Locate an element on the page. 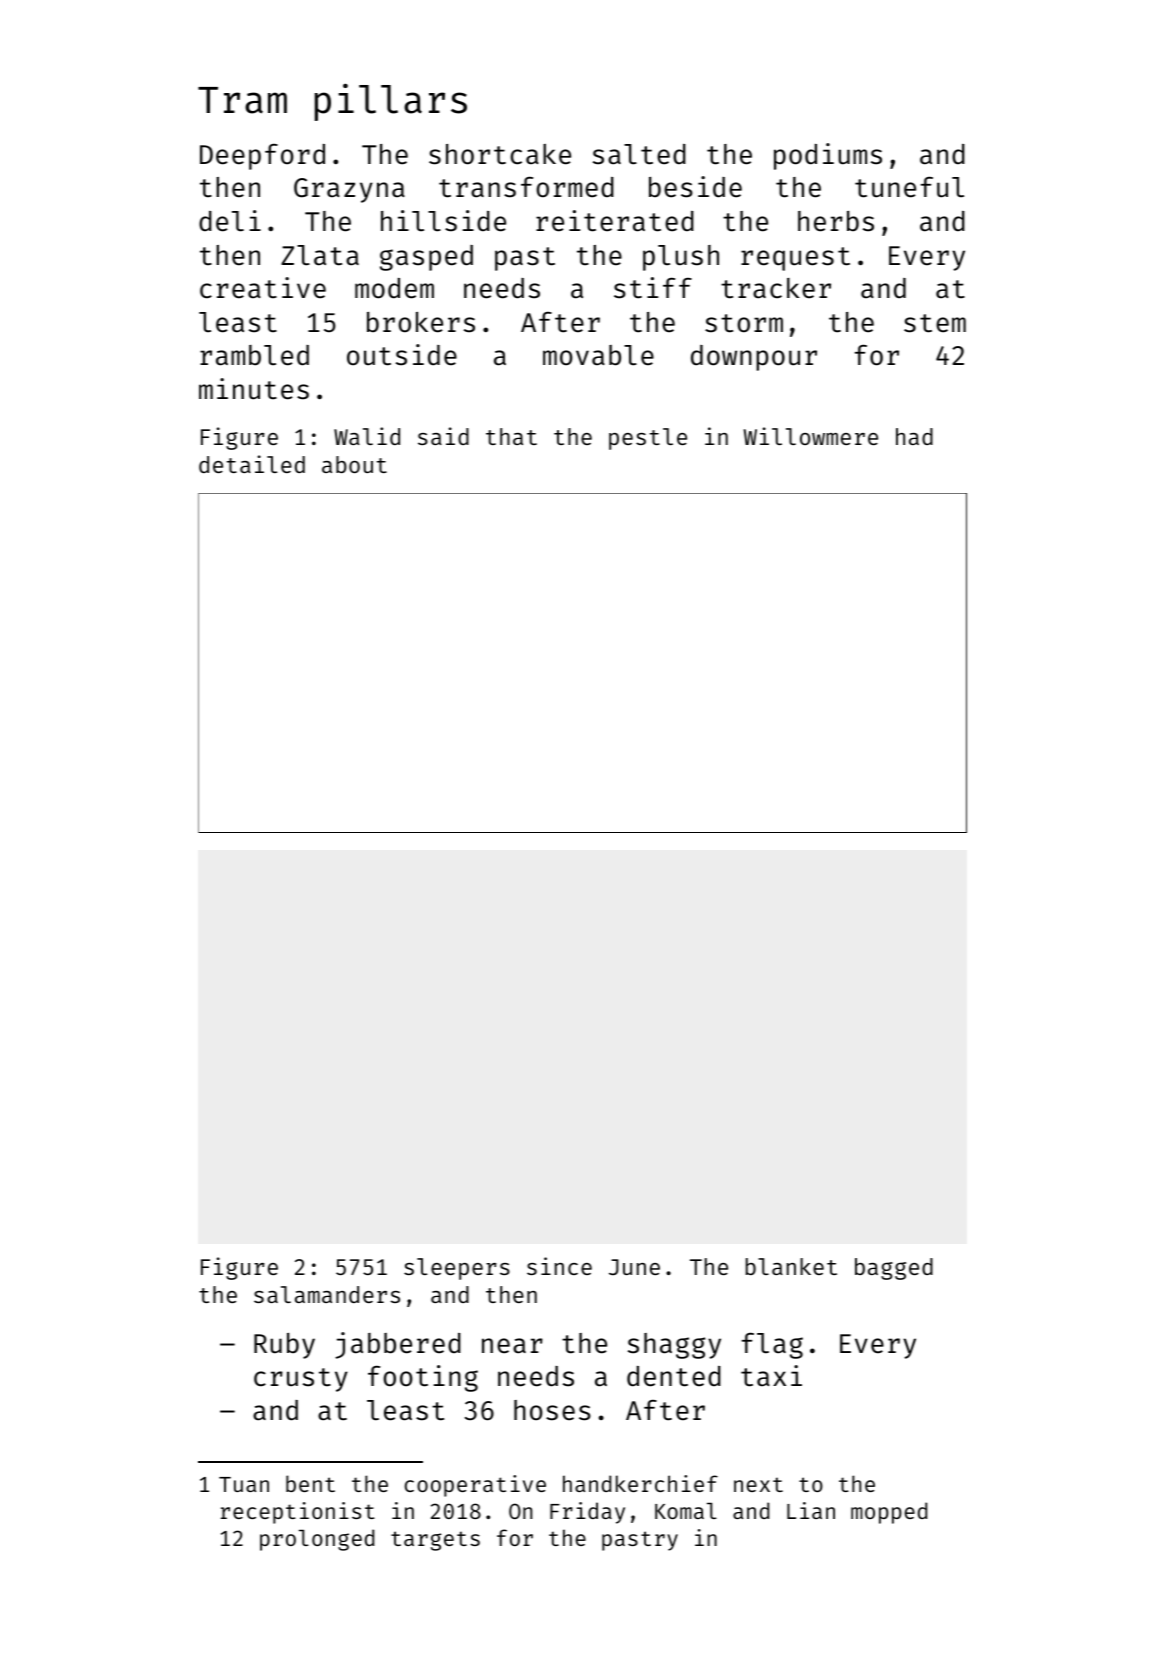 Image resolution: width=1165 pixels, height=1654 pixels. since is located at coordinates (559, 1266).
